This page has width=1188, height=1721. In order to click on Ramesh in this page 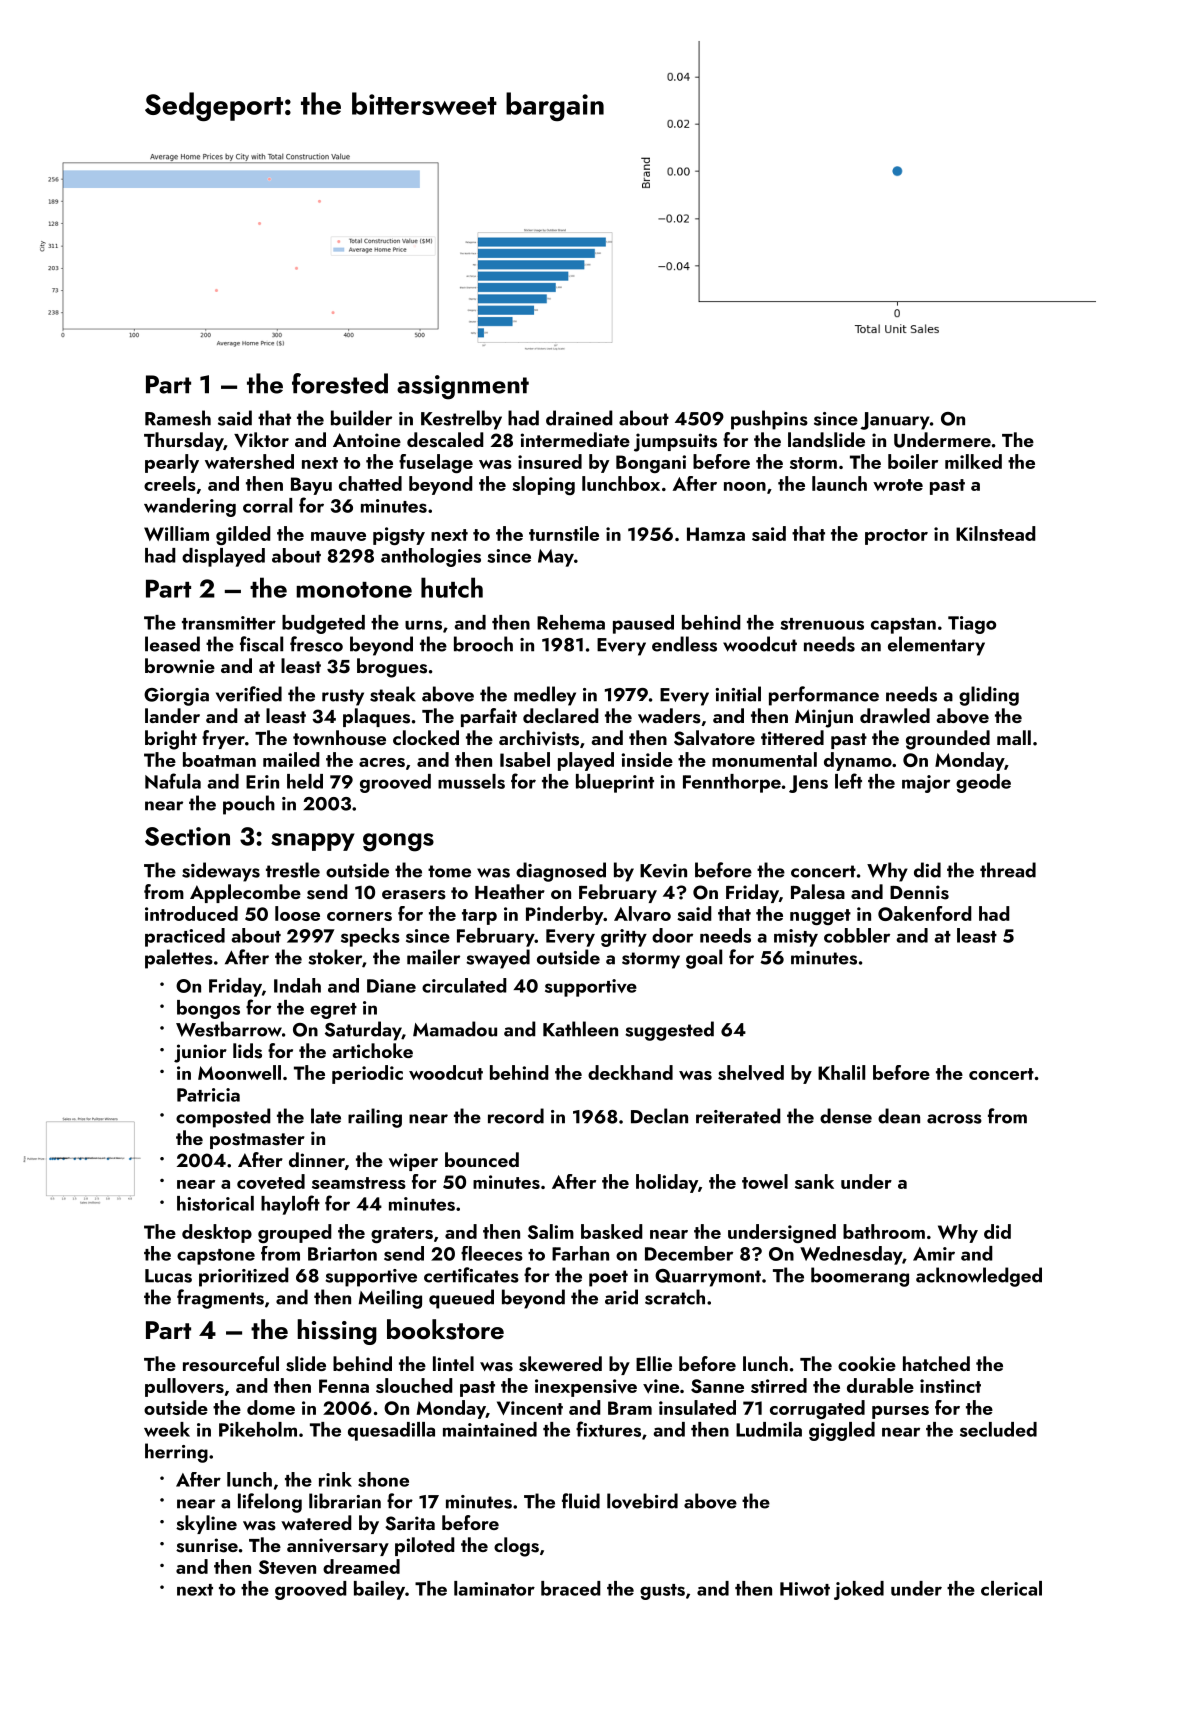, I will do `click(178, 418)`.
